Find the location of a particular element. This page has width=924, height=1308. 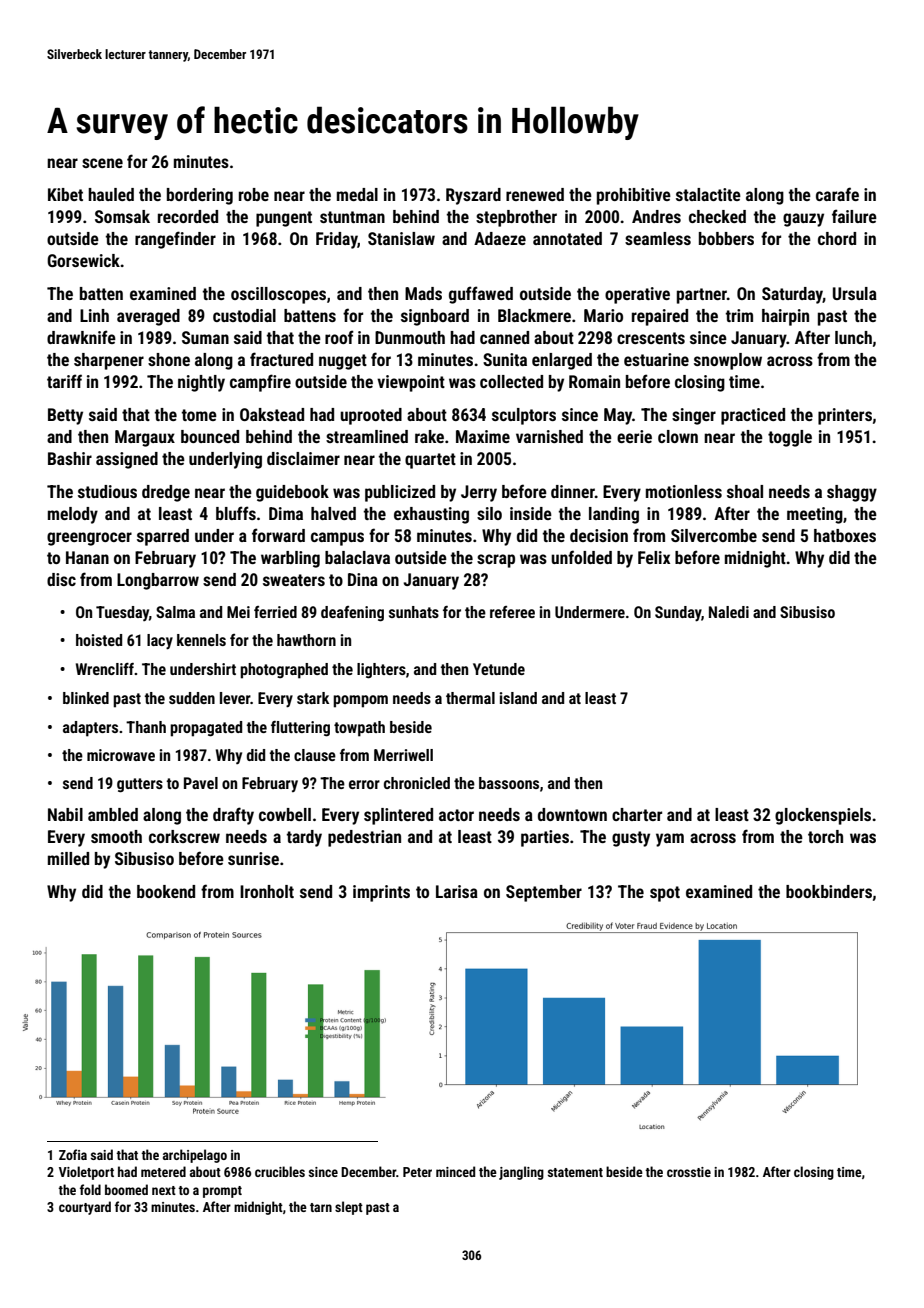

Stanislaw is located at coordinates (401, 238).
